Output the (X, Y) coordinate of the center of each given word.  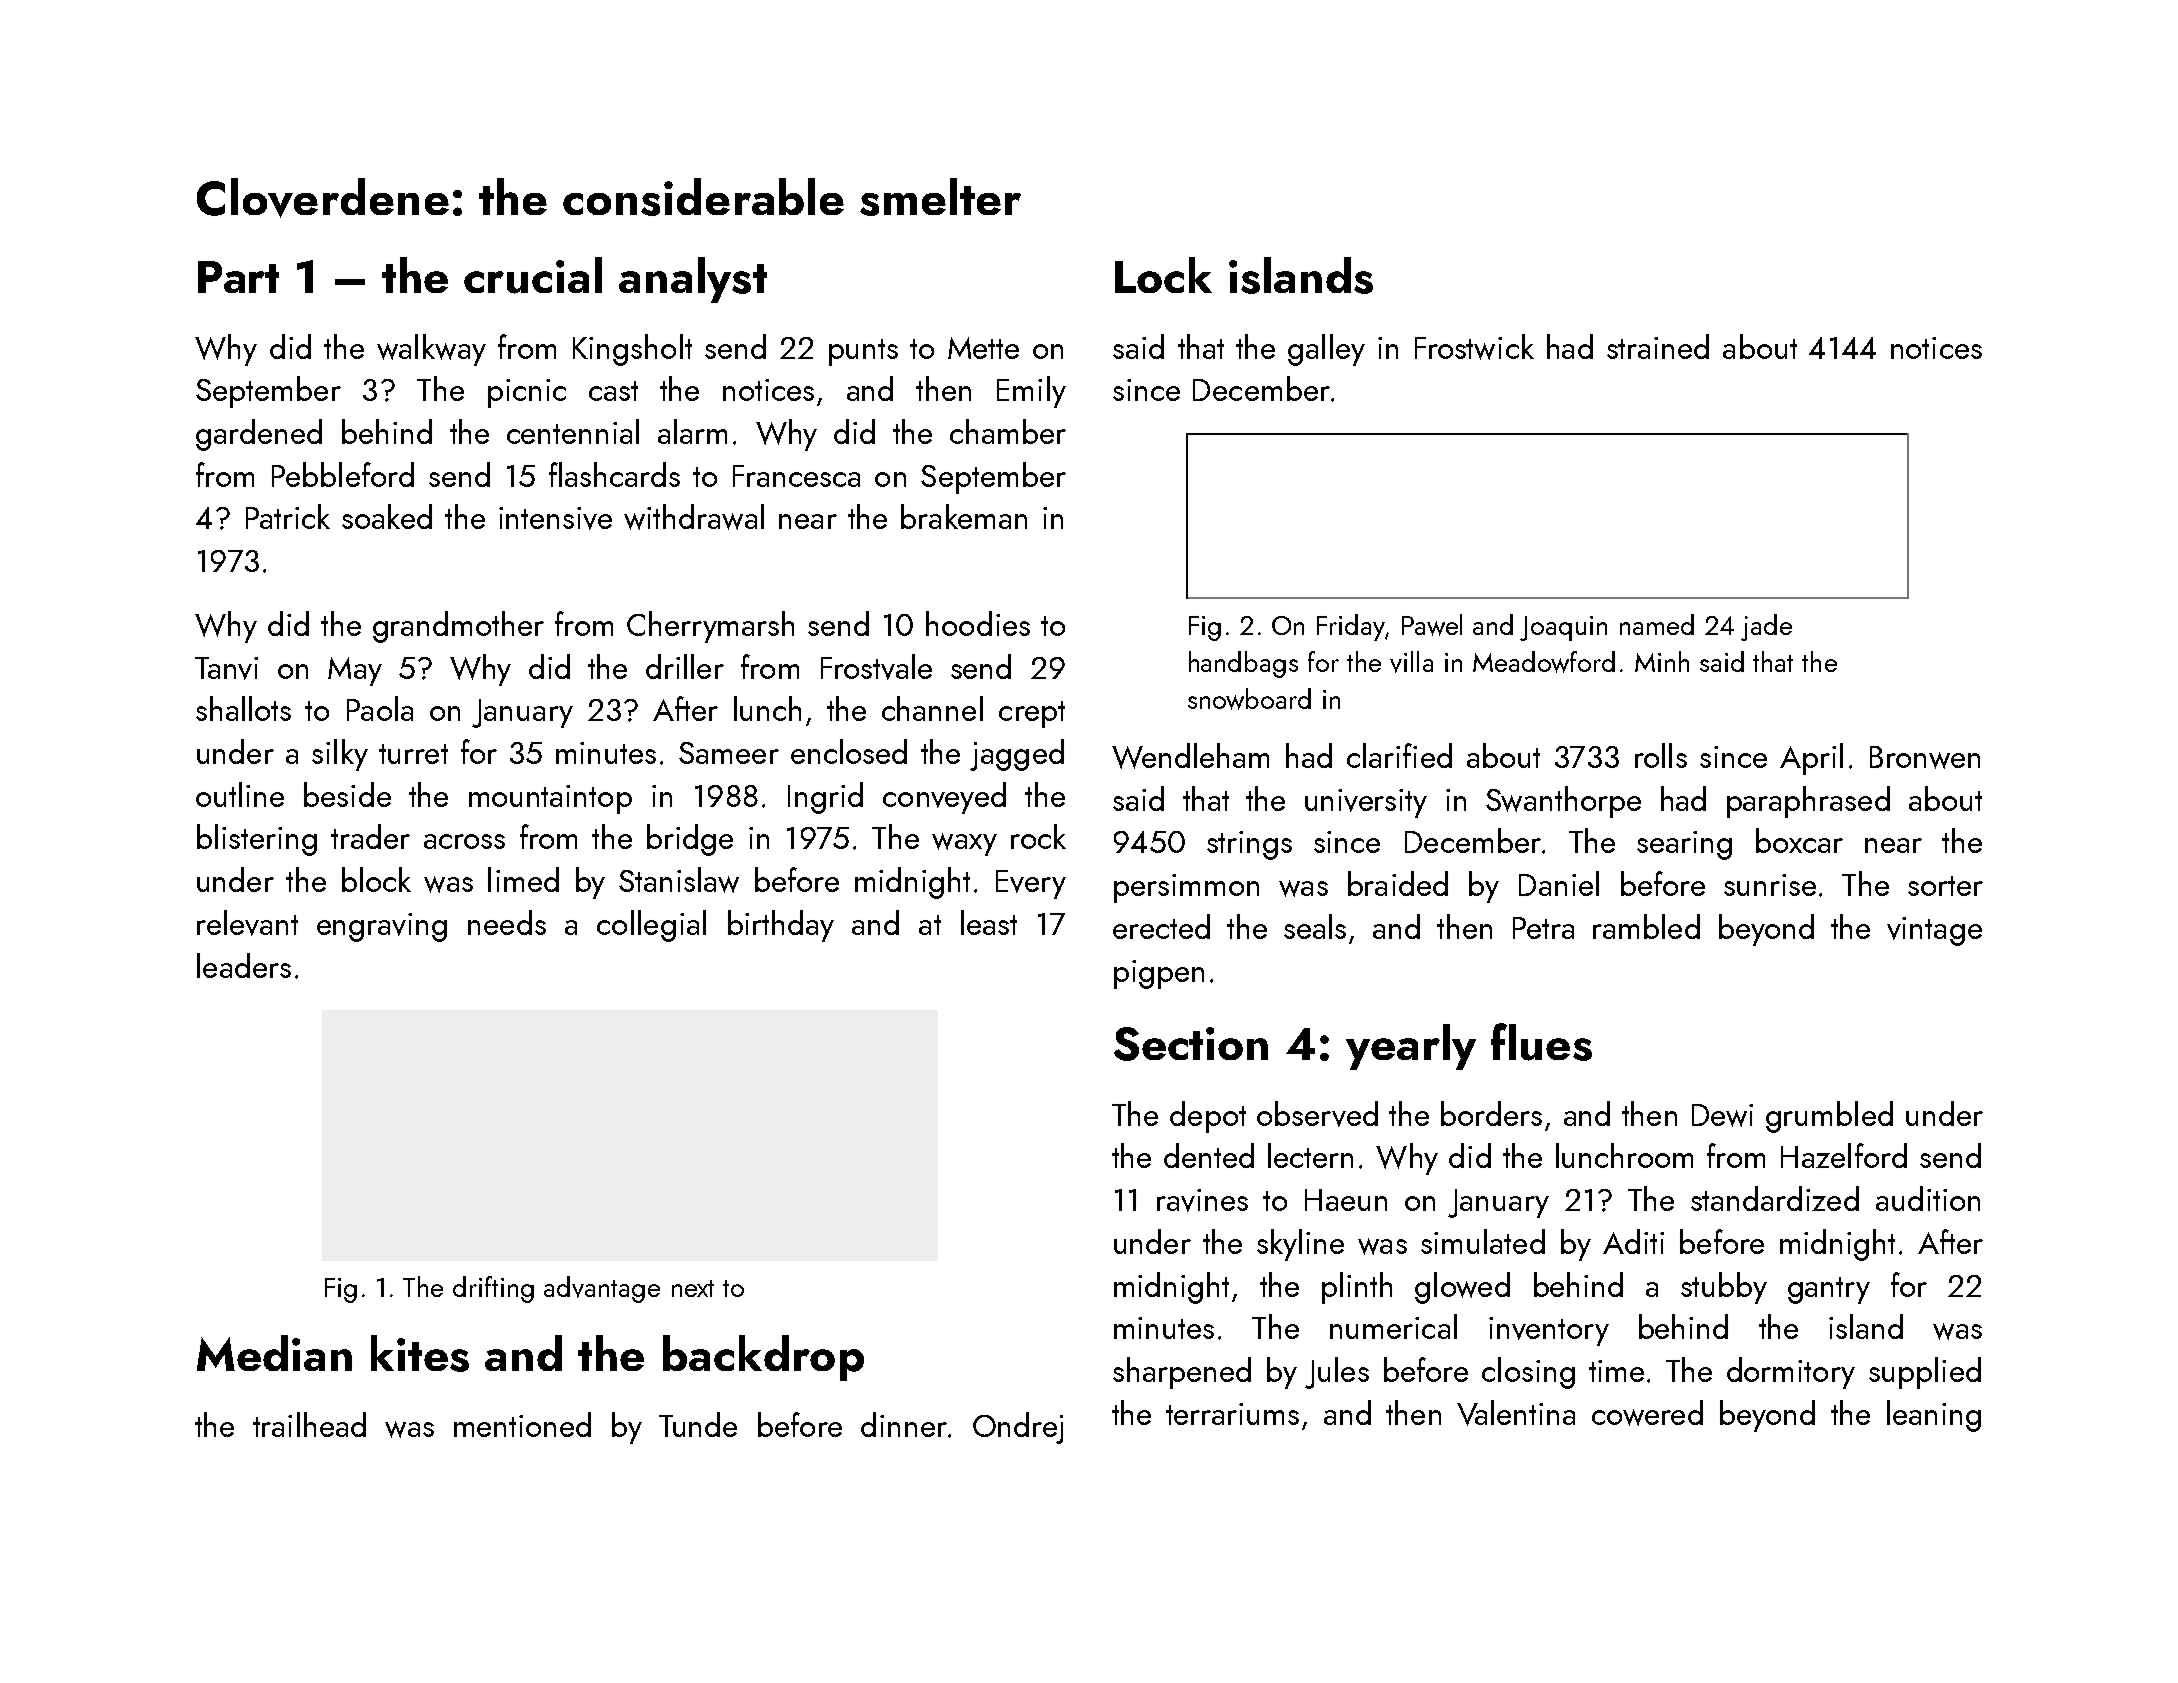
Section (1191, 1044)
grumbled (1829, 1117)
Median (274, 1353)
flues (1541, 1042)
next (693, 1288)
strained (1658, 346)
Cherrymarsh (710, 627)
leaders (244, 965)
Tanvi (226, 668)
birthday (781, 926)
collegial (651, 926)
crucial (533, 275)
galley (1326, 350)
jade (1766, 627)
